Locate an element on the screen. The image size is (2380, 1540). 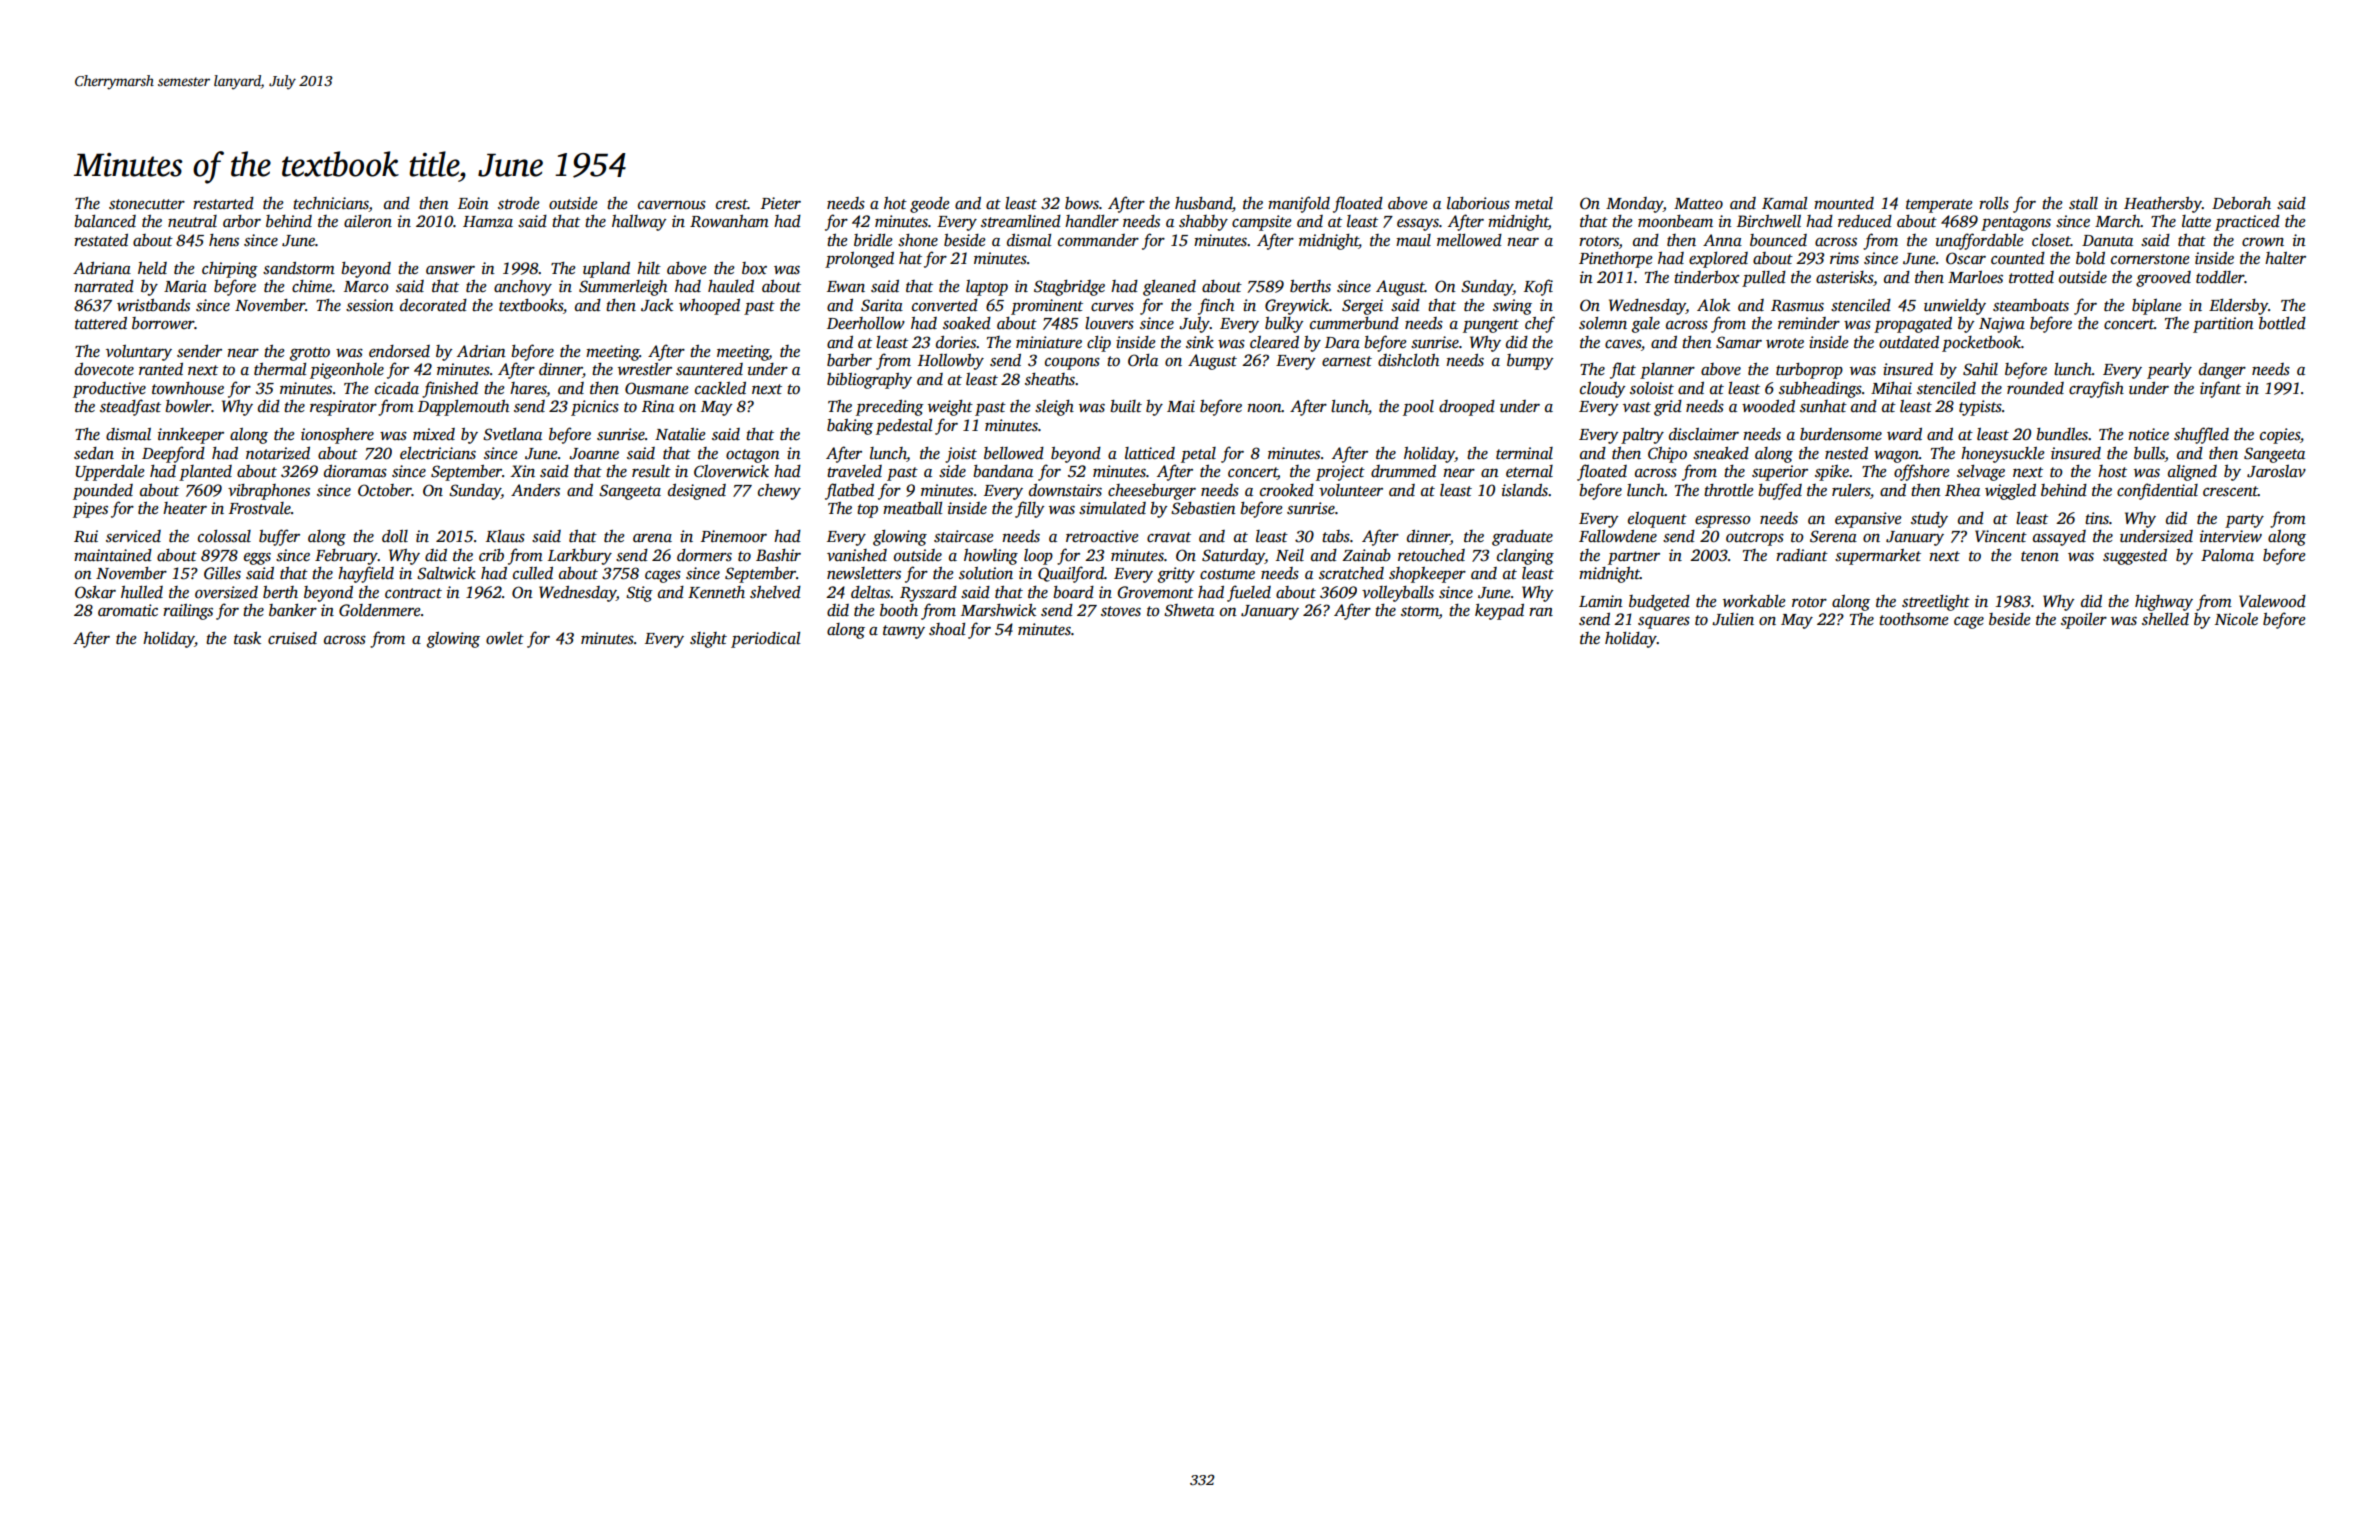
hens is located at coordinates (224, 240).
